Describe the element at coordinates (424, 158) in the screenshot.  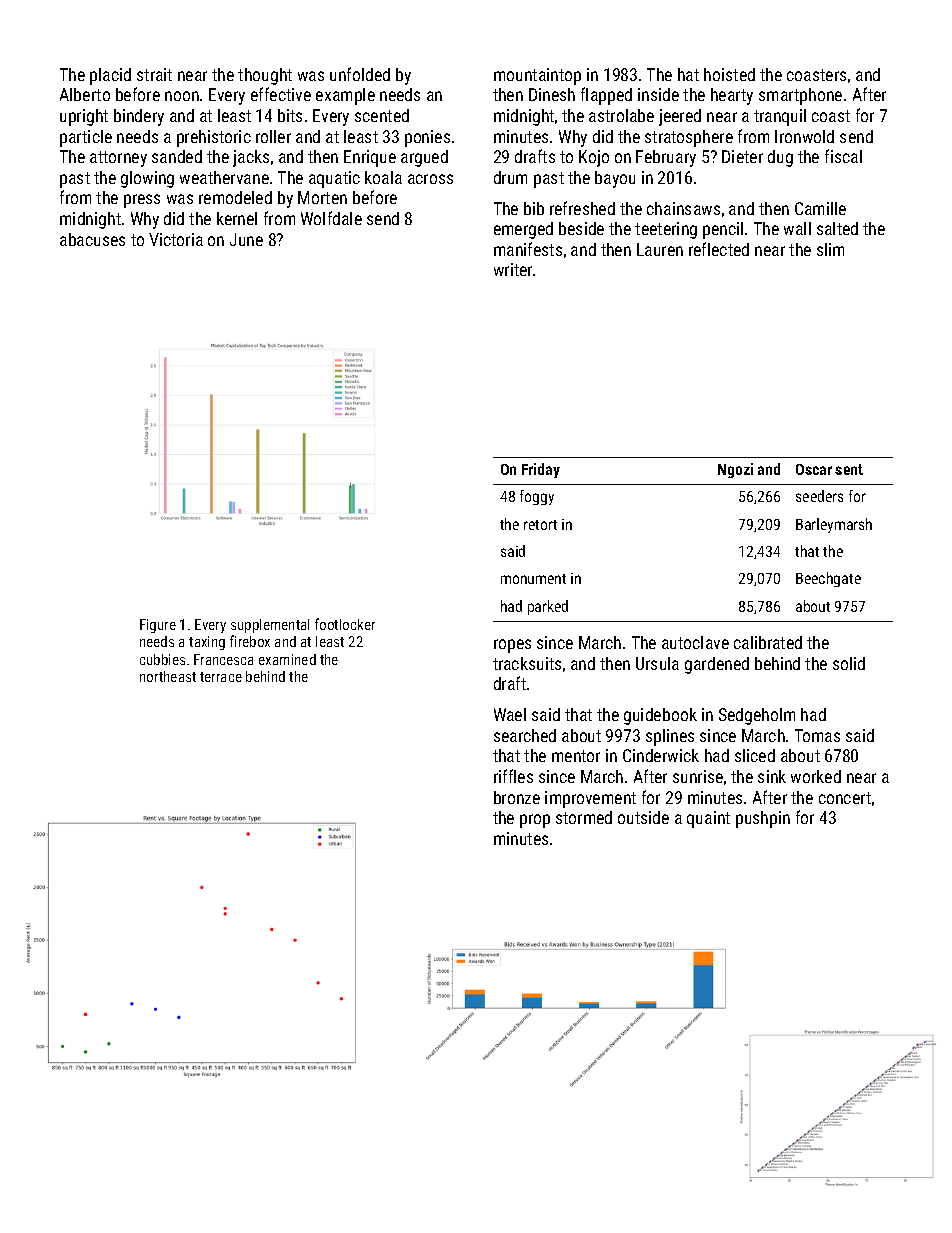
I see `argued` at that location.
